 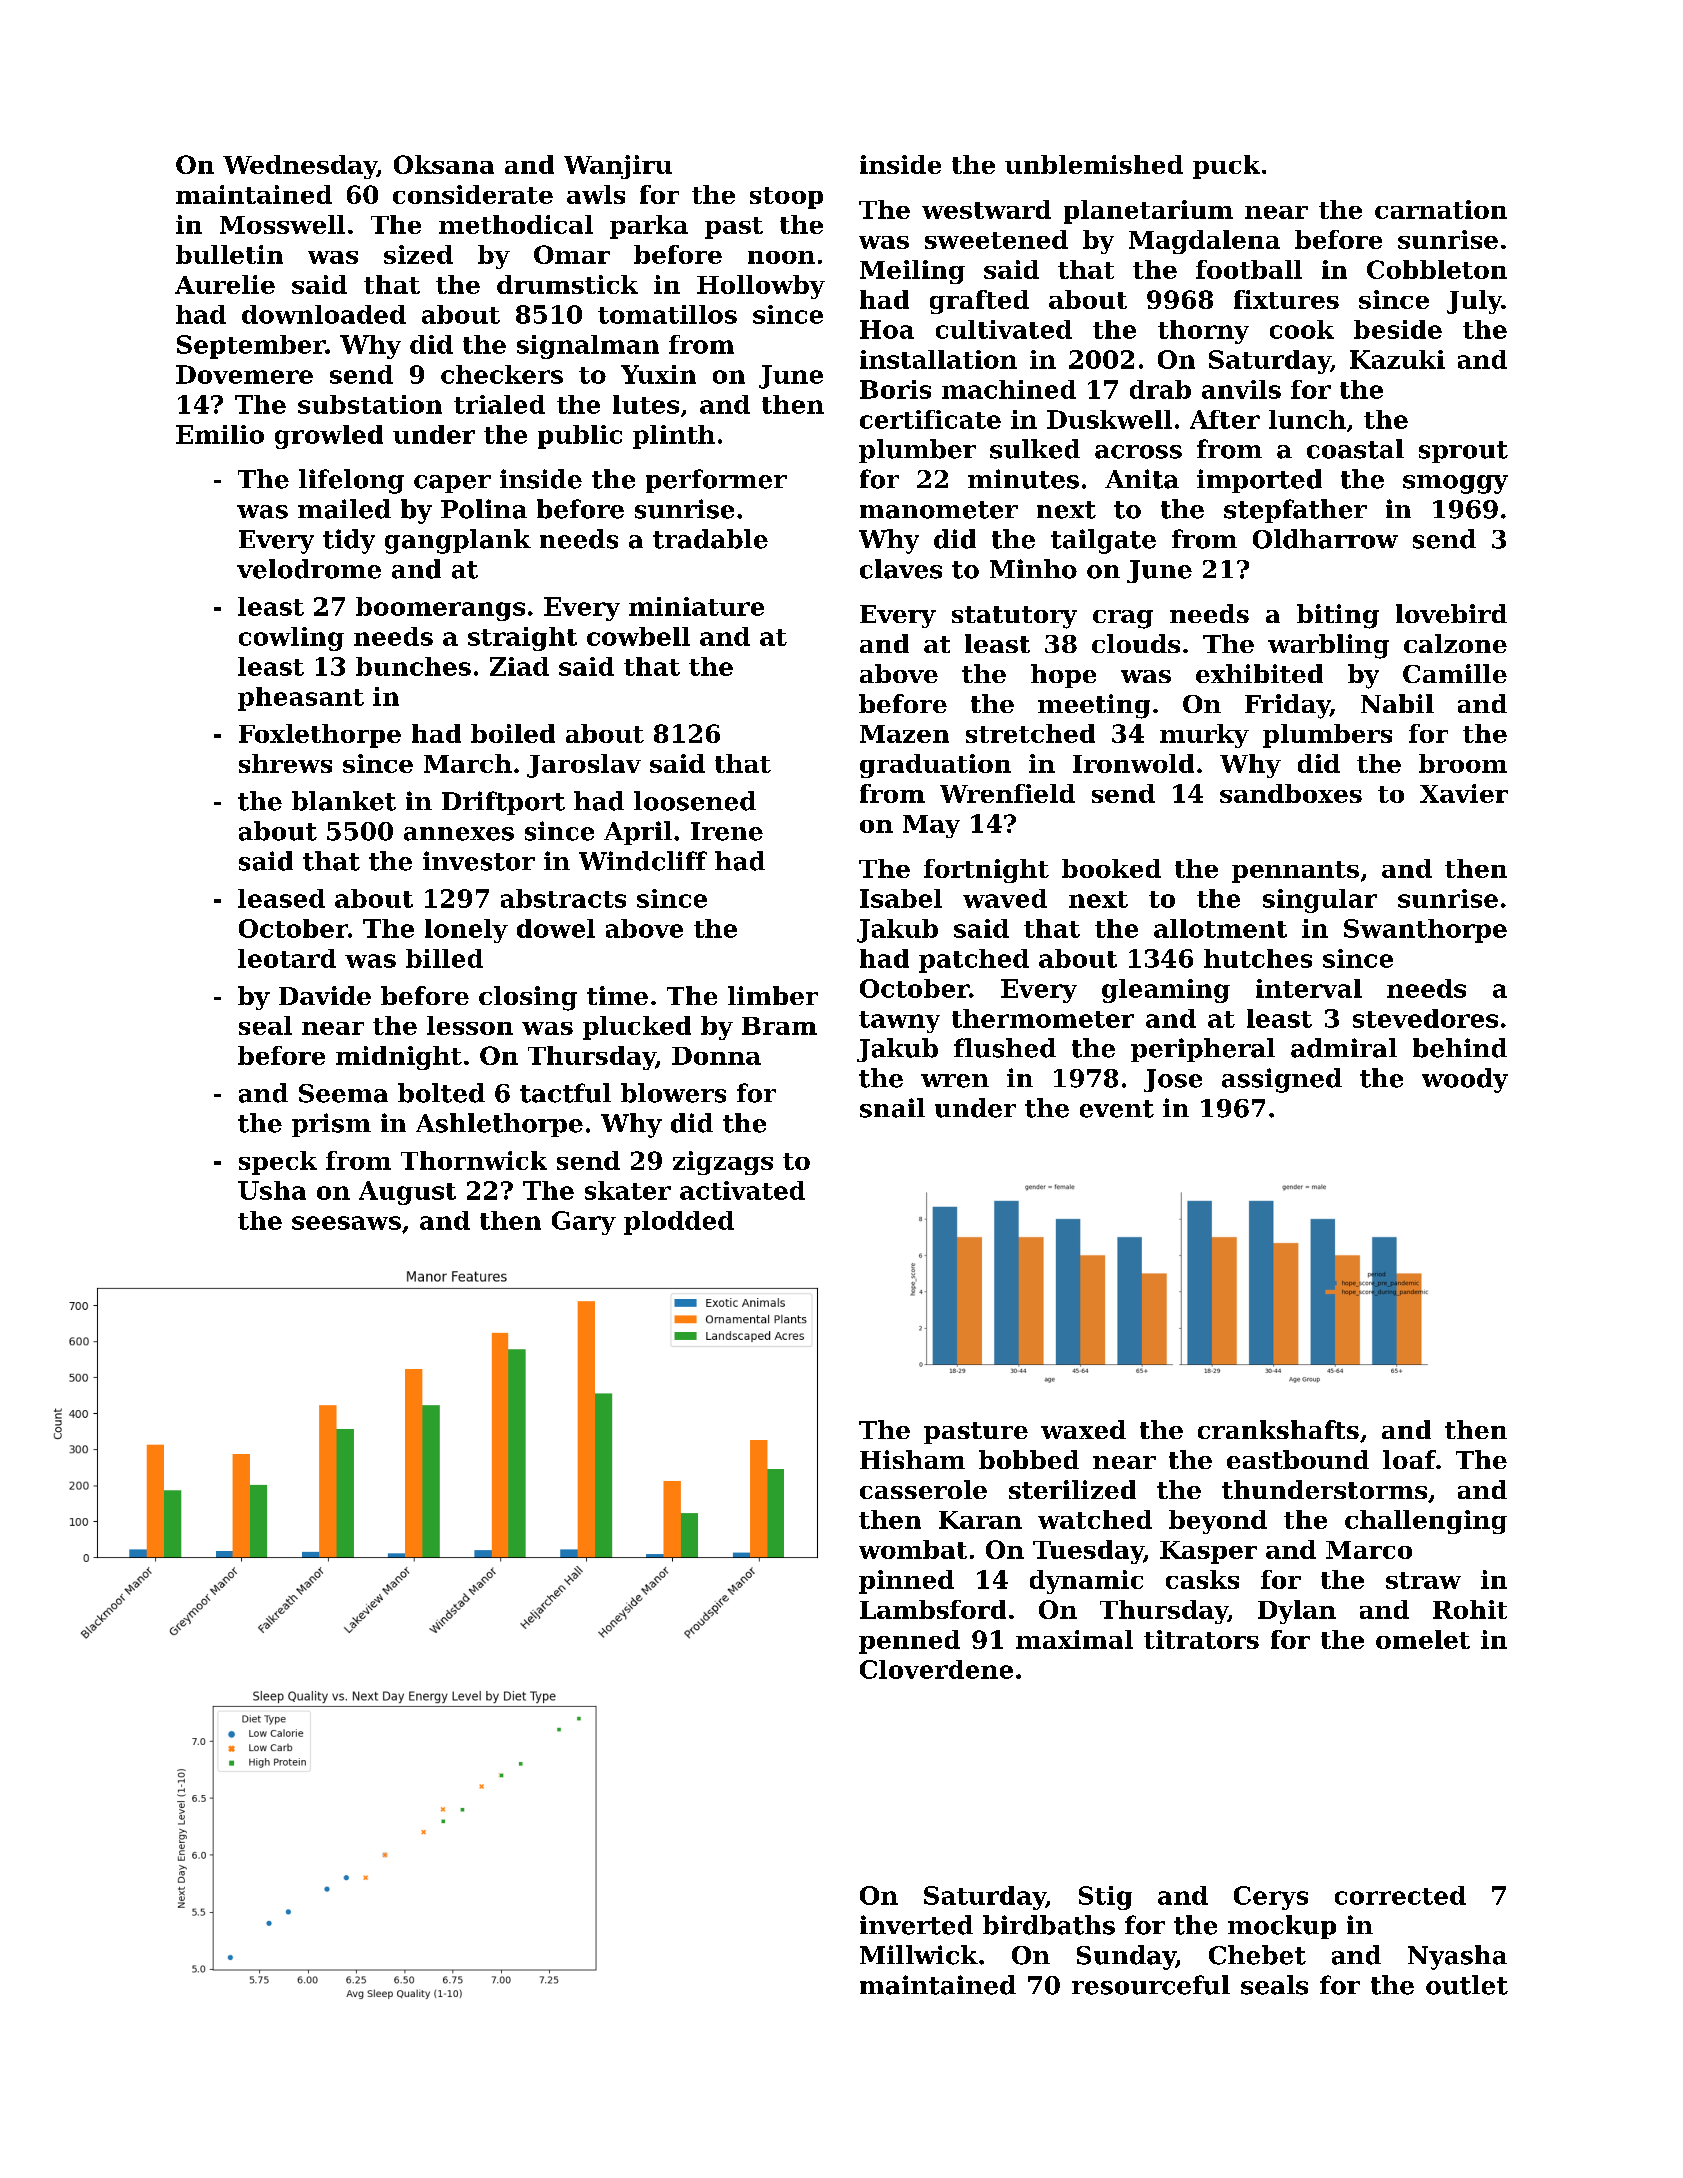 What do you see at coordinates (346, 1223) in the screenshot?
I see `seesaws` at bounding box center [346, 1223].
